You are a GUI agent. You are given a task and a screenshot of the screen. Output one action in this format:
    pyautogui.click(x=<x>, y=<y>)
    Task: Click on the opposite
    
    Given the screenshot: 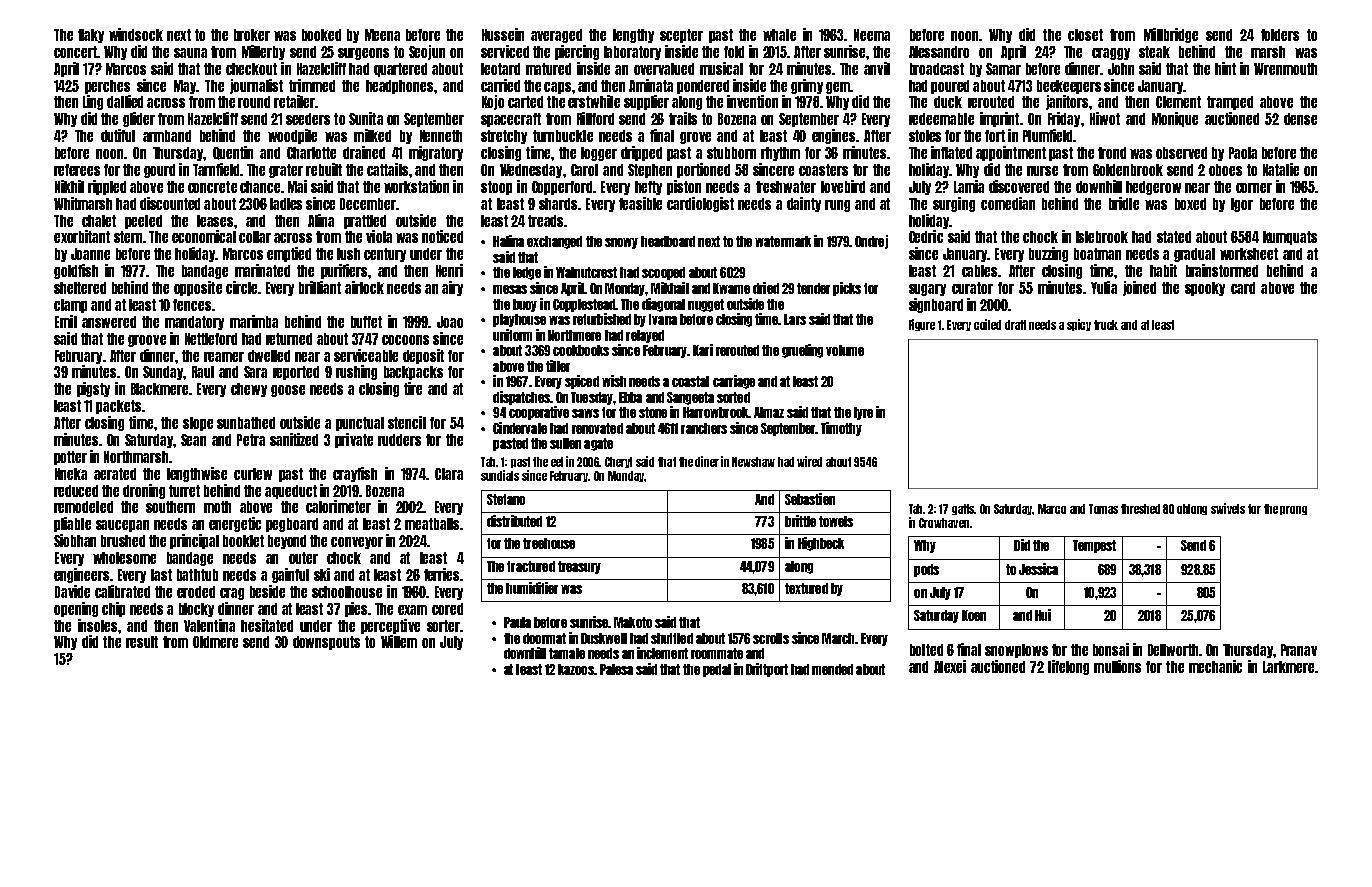 What is the action you would take?
    pyautogui.click(x=198, y=288)
